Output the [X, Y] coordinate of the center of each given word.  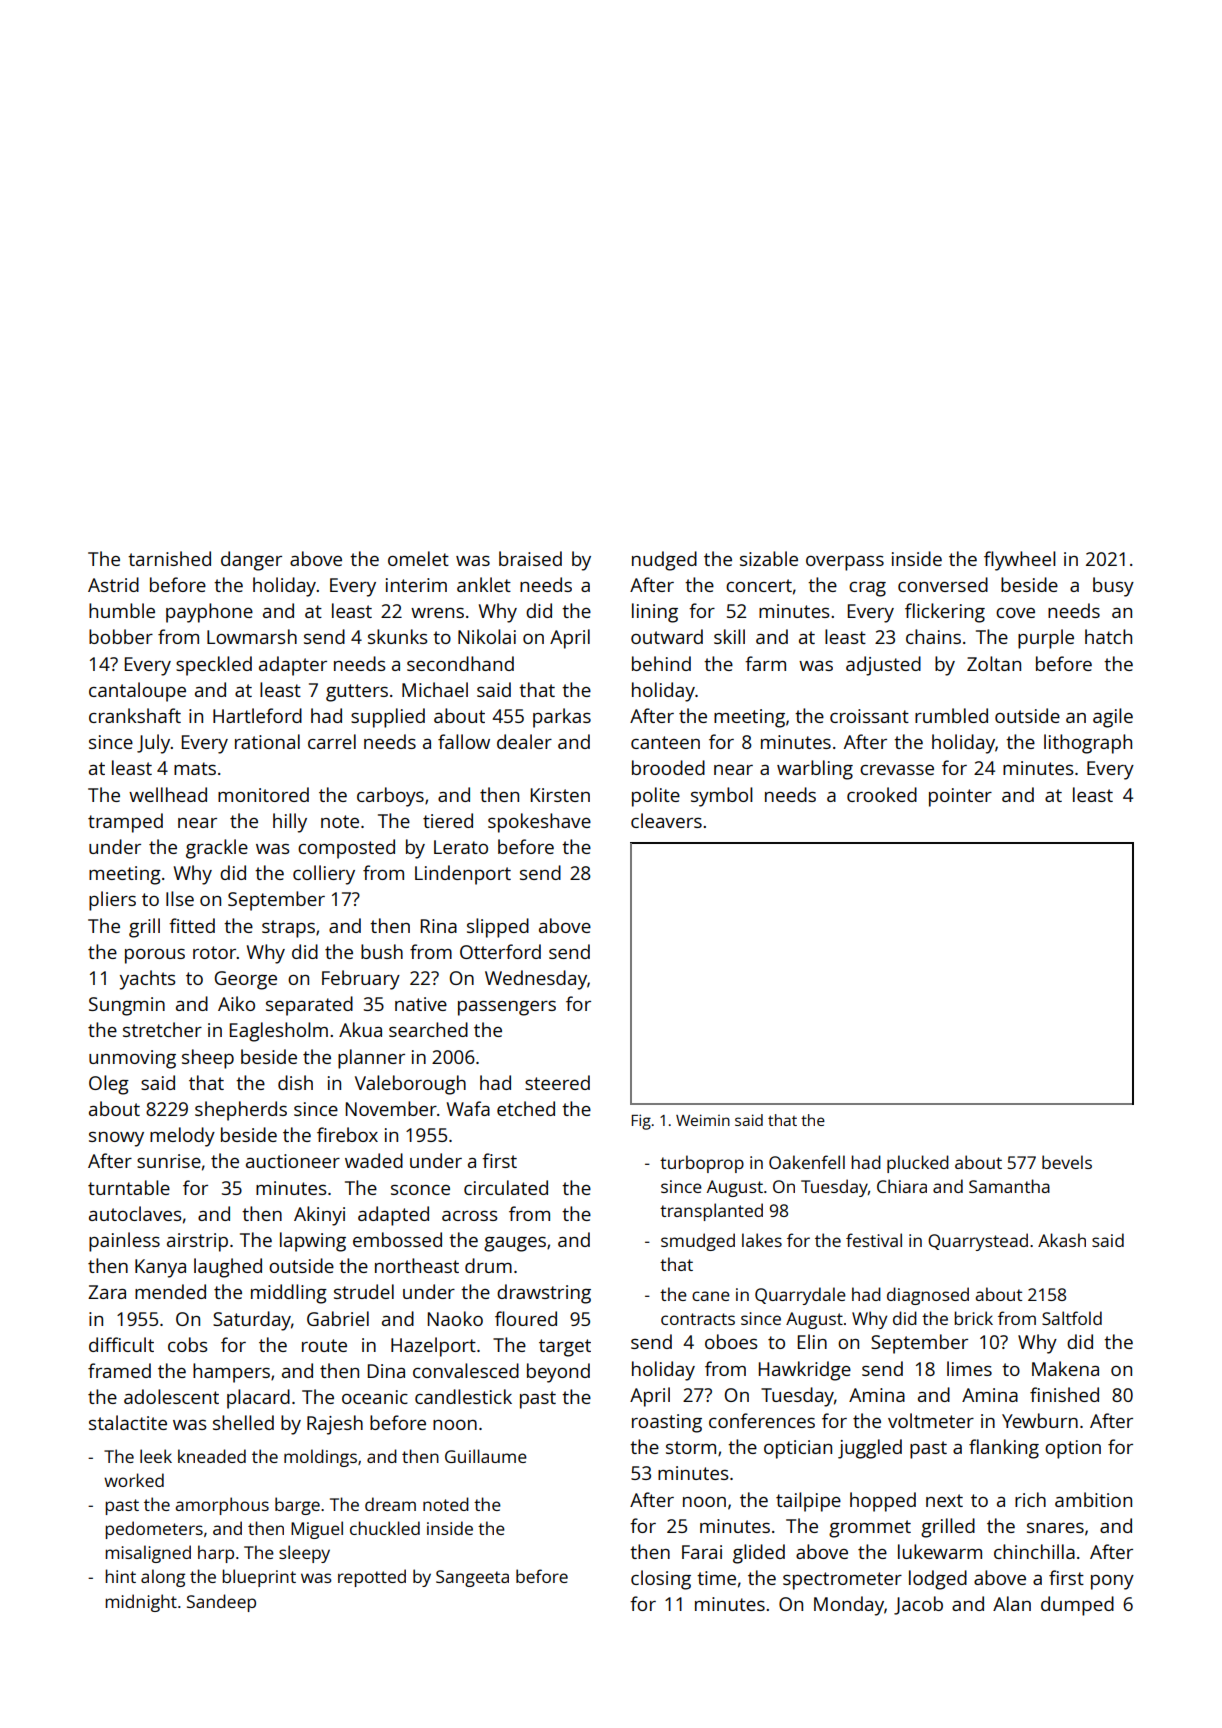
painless [124, 1242]
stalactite [128, 1422]
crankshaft [135, 715]
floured [526, 1318]
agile [1113, 718]
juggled [870, 1449]
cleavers [666, 820]
